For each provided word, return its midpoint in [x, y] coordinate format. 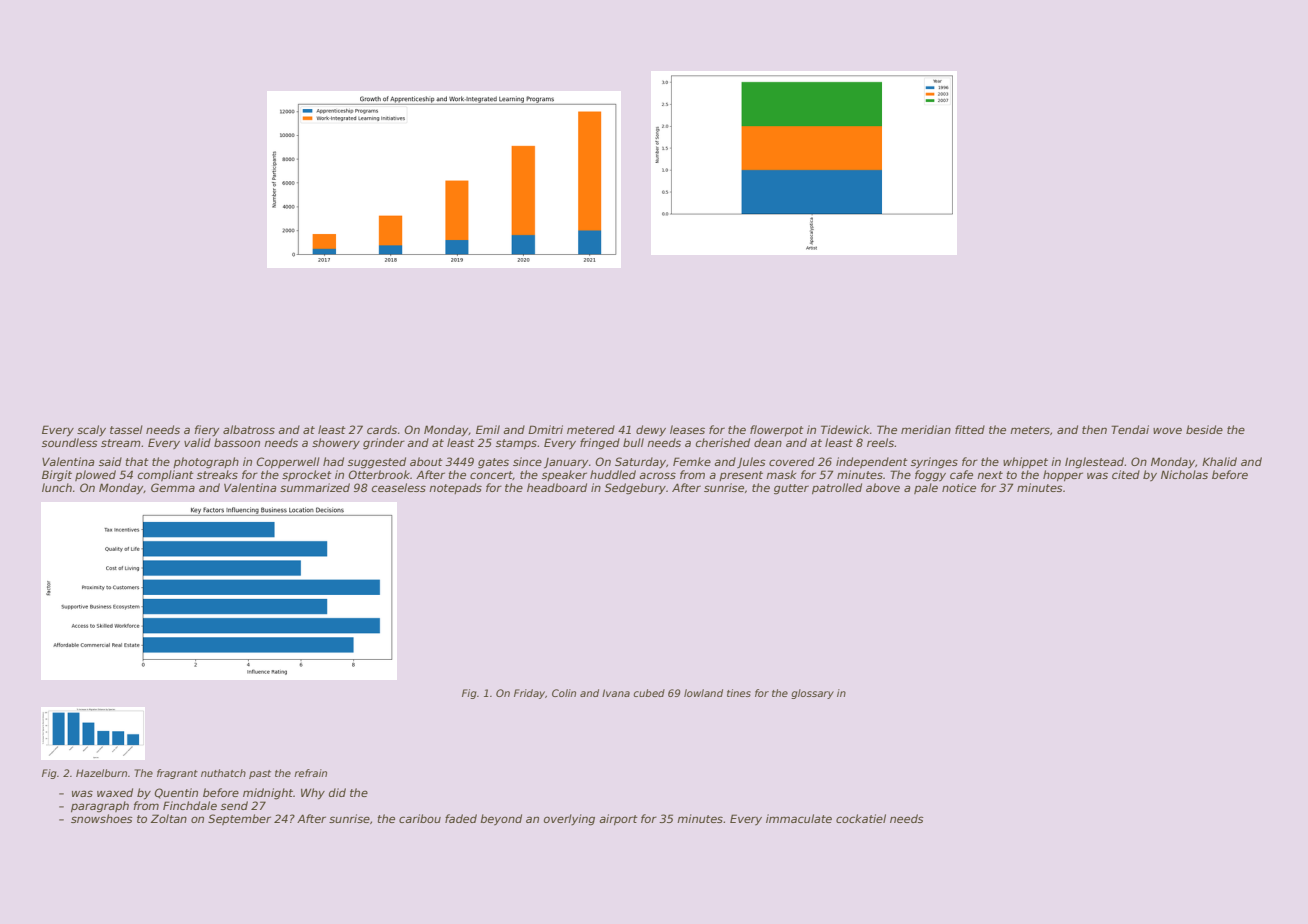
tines [739, 693]
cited [1126, 474]
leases [687, 429]
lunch [57, 487]
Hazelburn [101, 773]
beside [1204, 429]
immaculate [799, 818]
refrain [310, 773]
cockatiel [861, 818]
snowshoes [102, 818]
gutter [791, 489]
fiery [207, 431]
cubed [649, 693]
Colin [564, 693]
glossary [812, 694]
